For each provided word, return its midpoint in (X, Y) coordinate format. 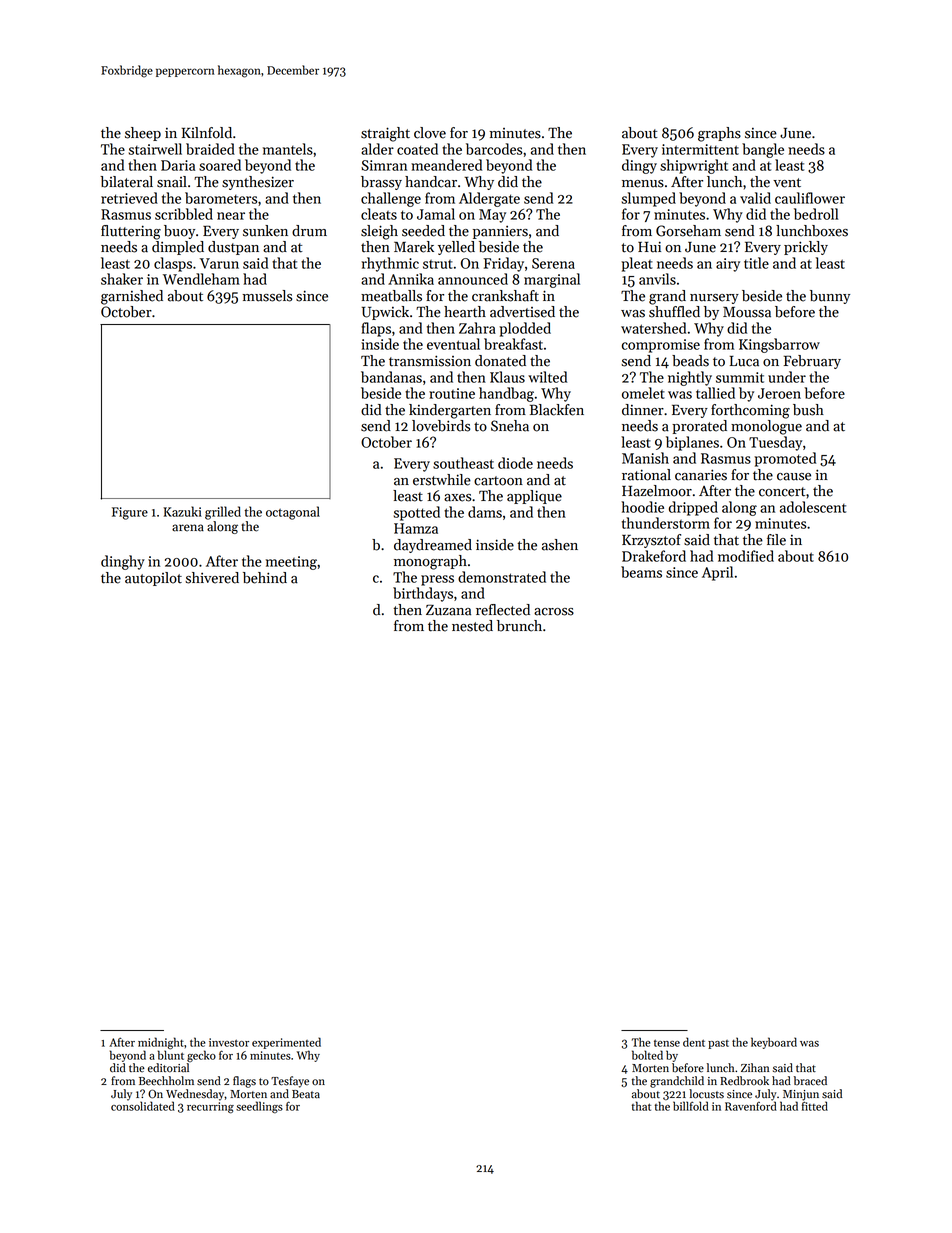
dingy (639, 166)
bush (808, 410)
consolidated (143, 1106)
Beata (306, 1094)
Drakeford (654, 556)
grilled (223, 513)
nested (472, 626)
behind (265, 578)
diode (515, 463)
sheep (143, 134)
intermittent (700, 149)
